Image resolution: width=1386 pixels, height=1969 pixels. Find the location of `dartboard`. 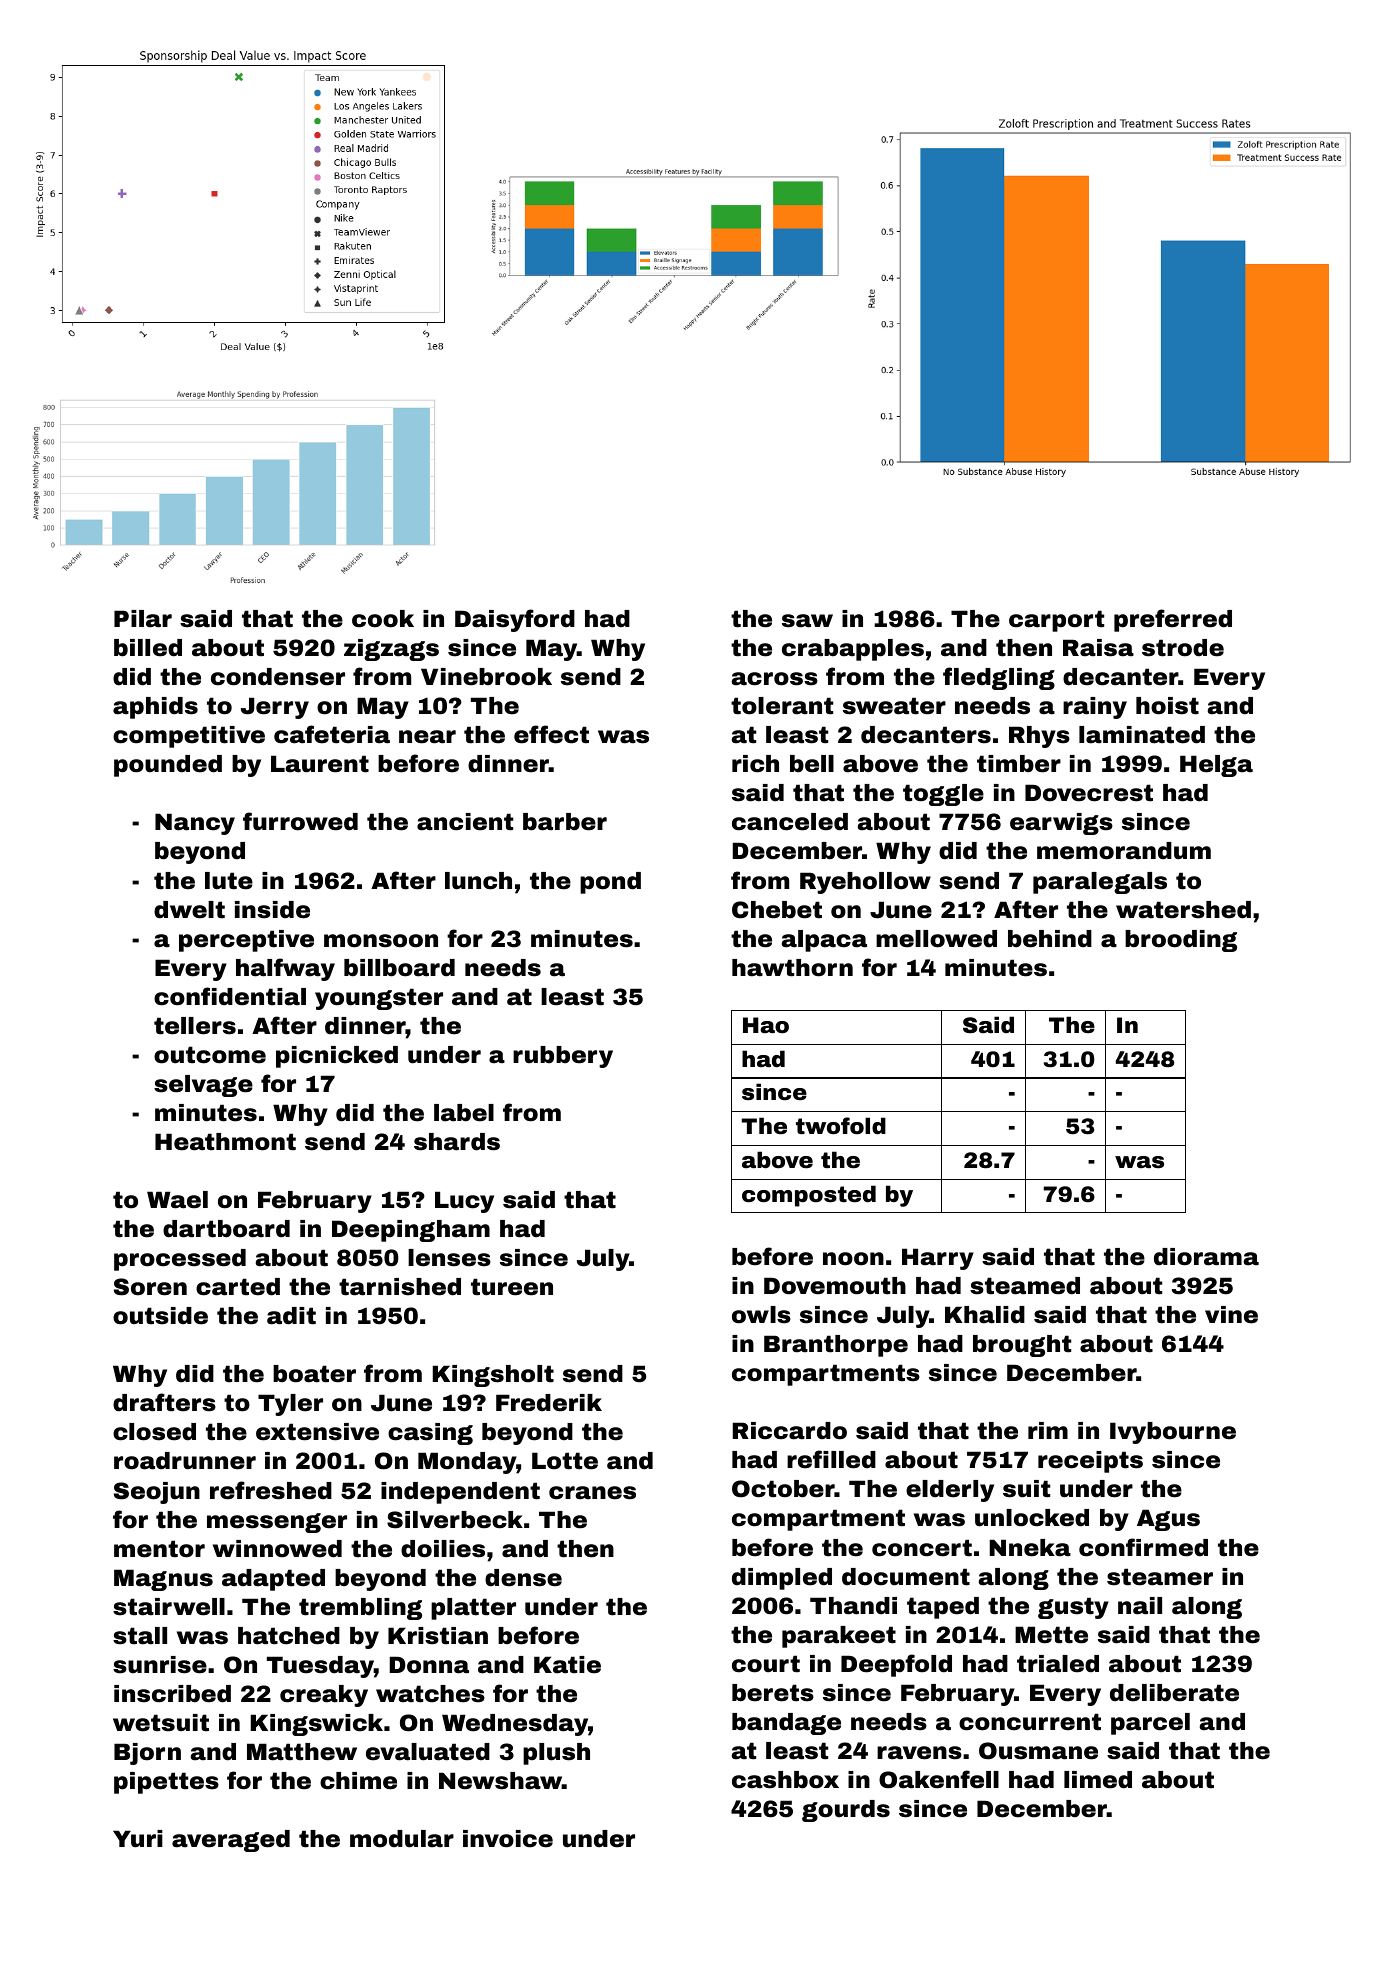

dartboard is located at coordinates (226, 1229).
